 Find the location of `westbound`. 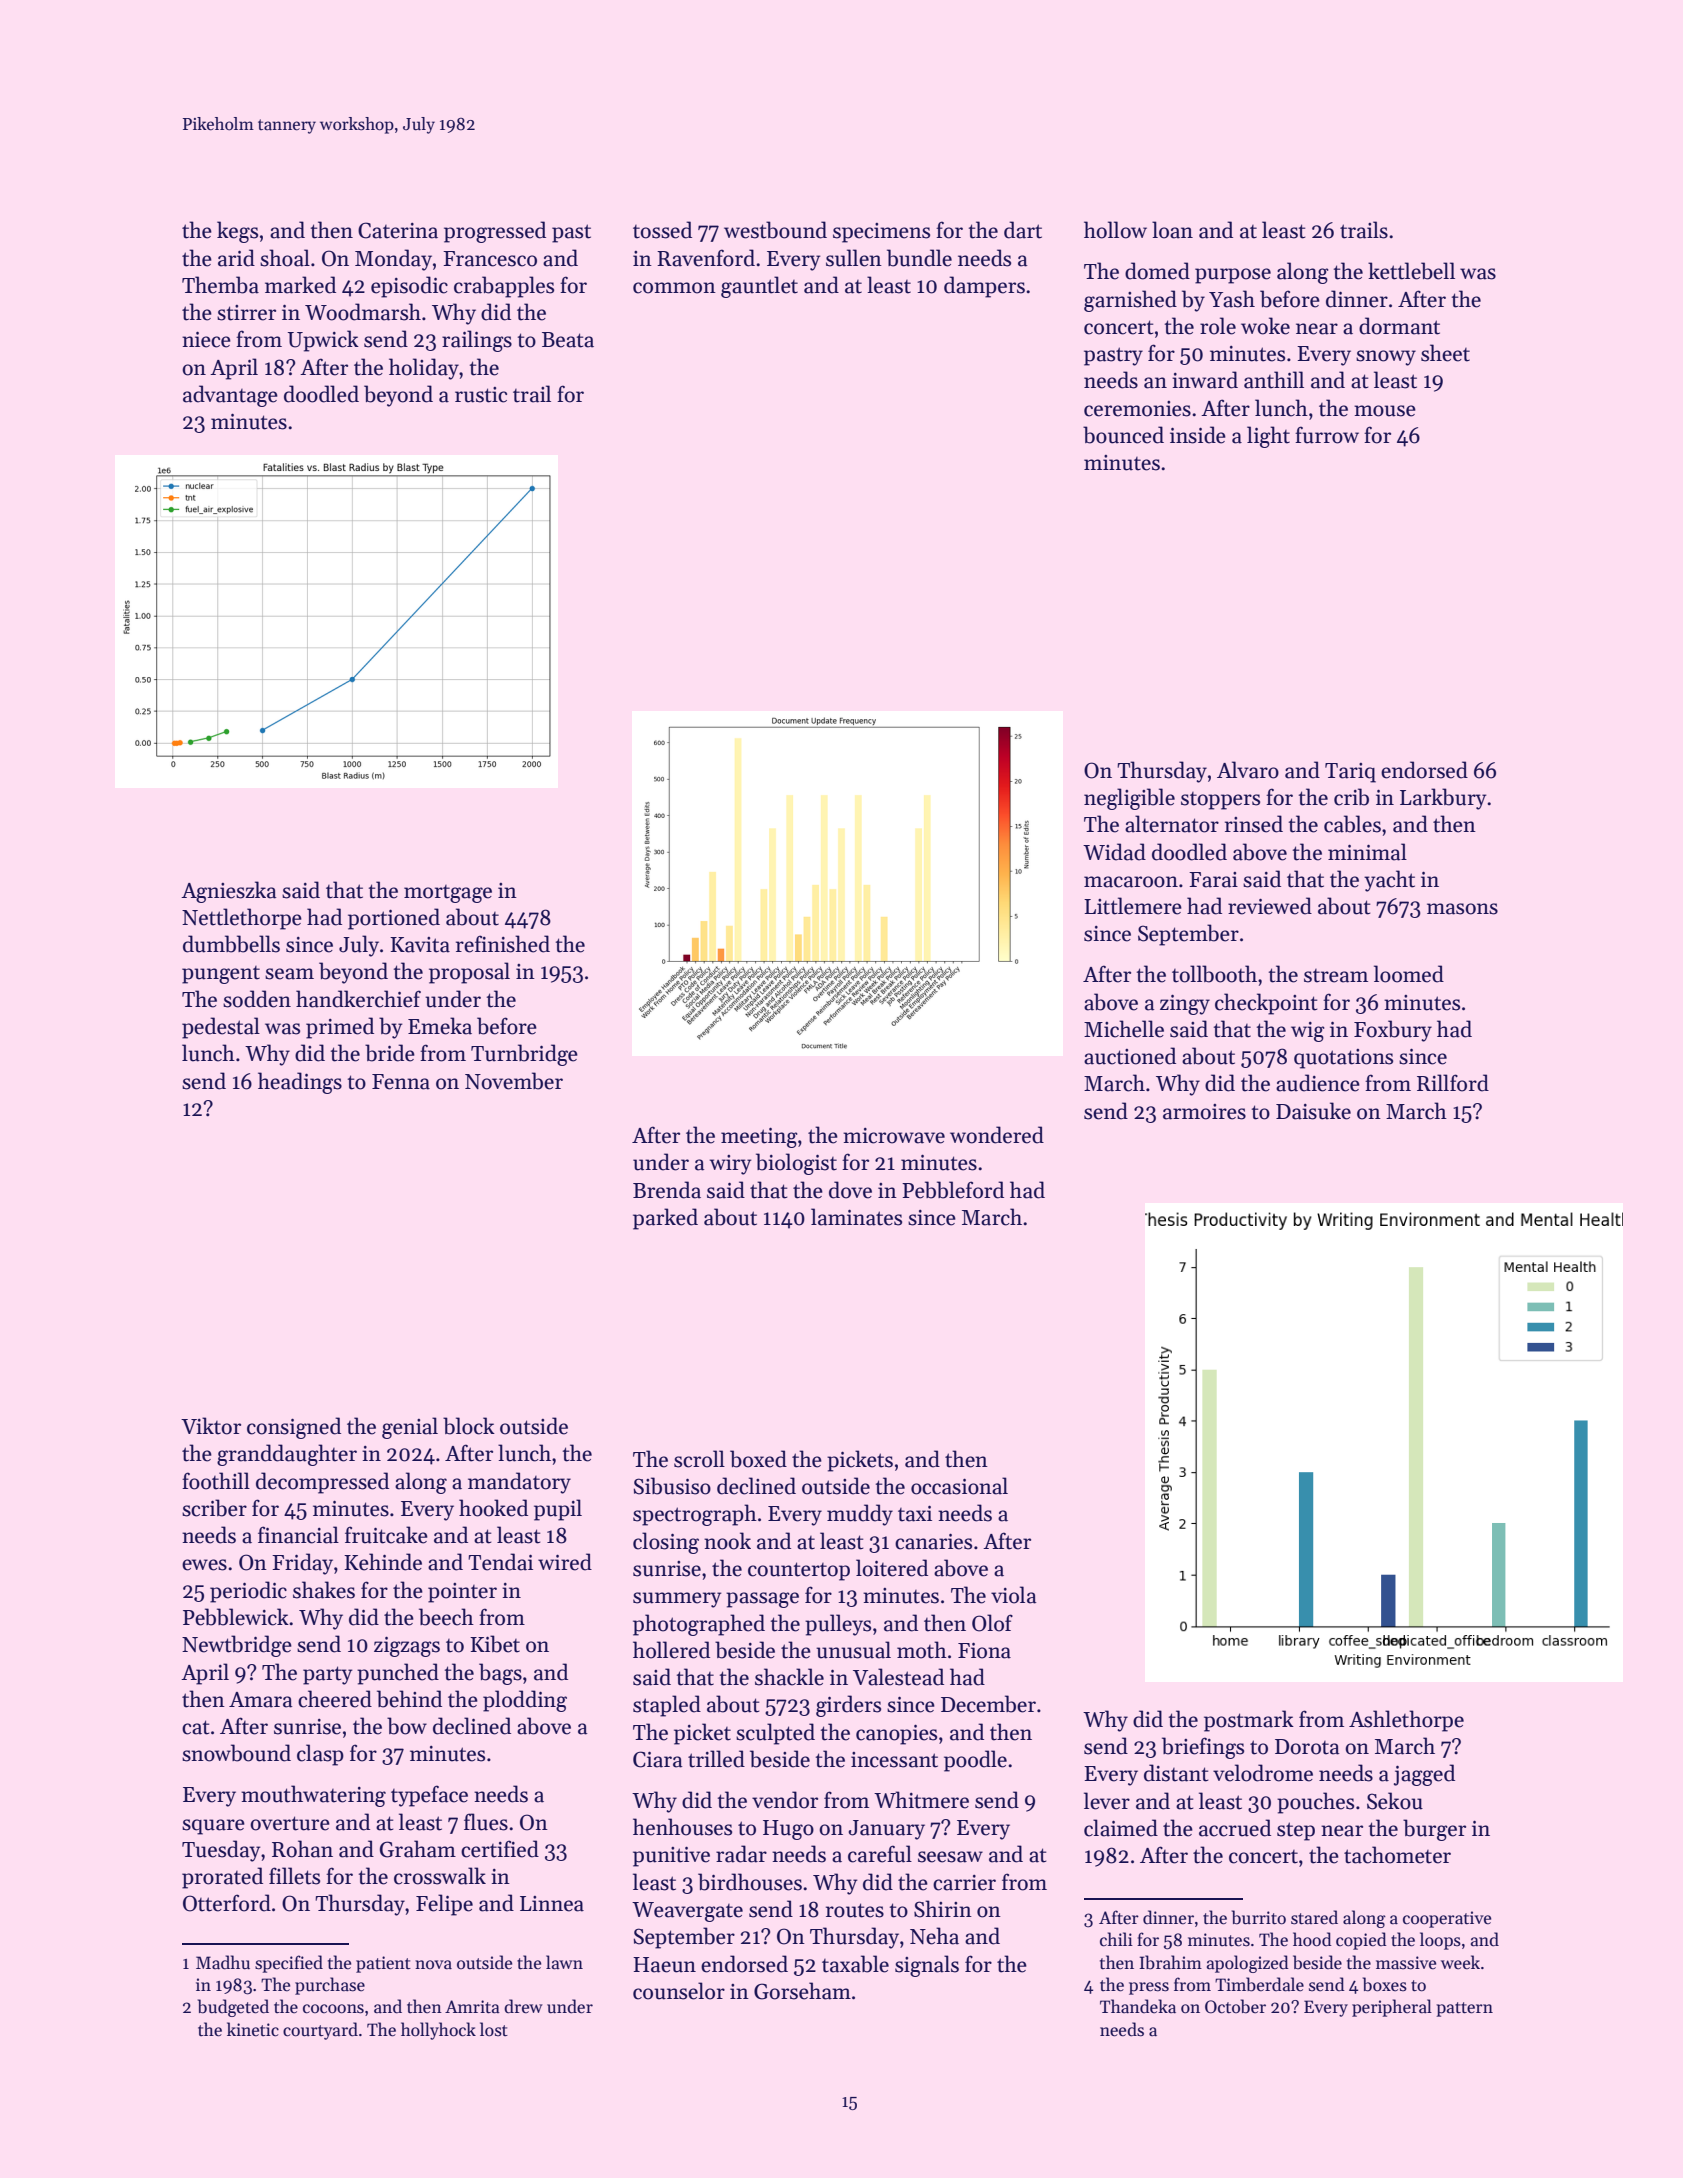

westbound is located at coordinates (775, 230).
